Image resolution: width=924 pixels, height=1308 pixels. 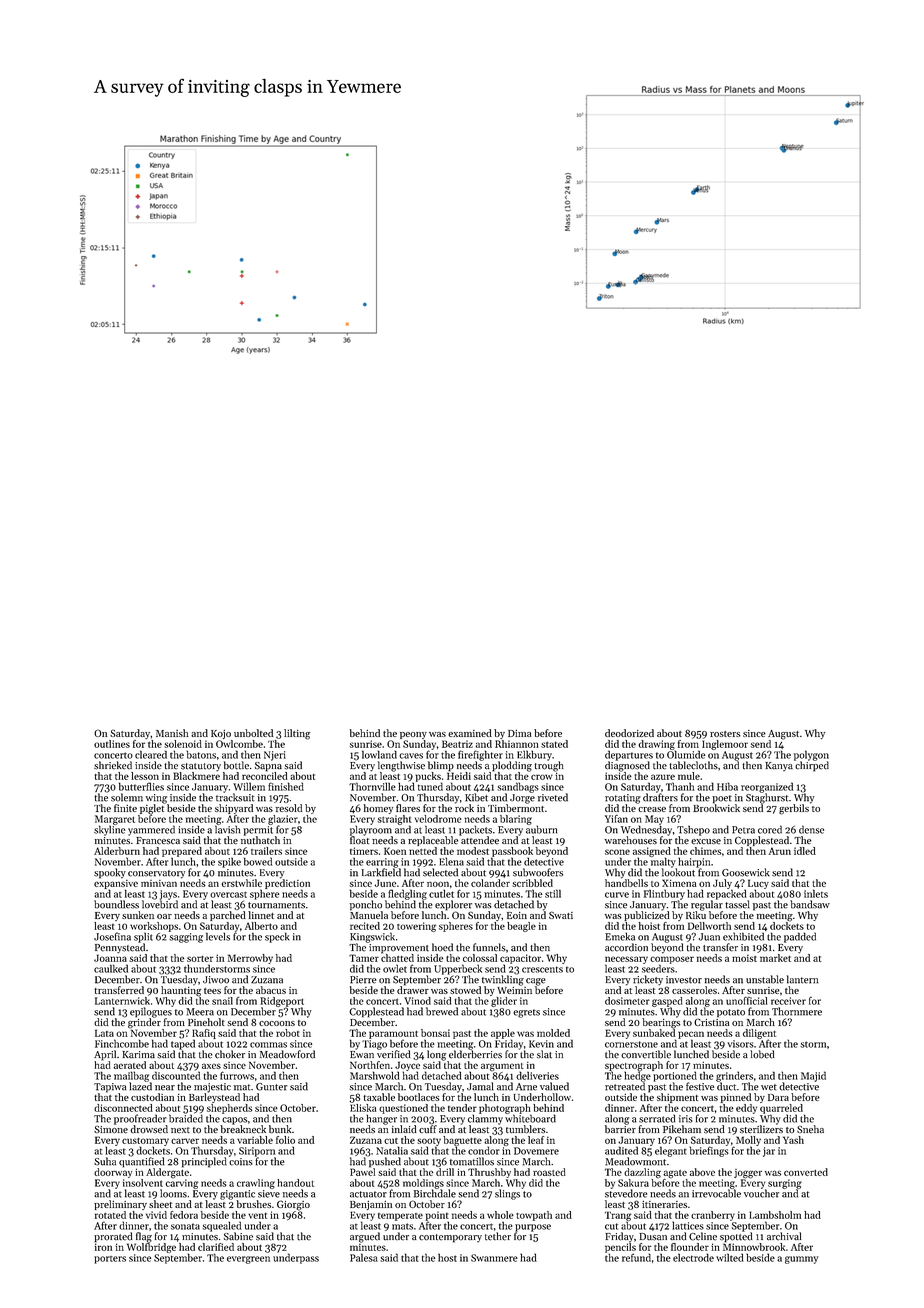 What do you see at coordinates (716, 808) in the screenshot?
I see `Brookwick` at bounding box center [716, 808].
